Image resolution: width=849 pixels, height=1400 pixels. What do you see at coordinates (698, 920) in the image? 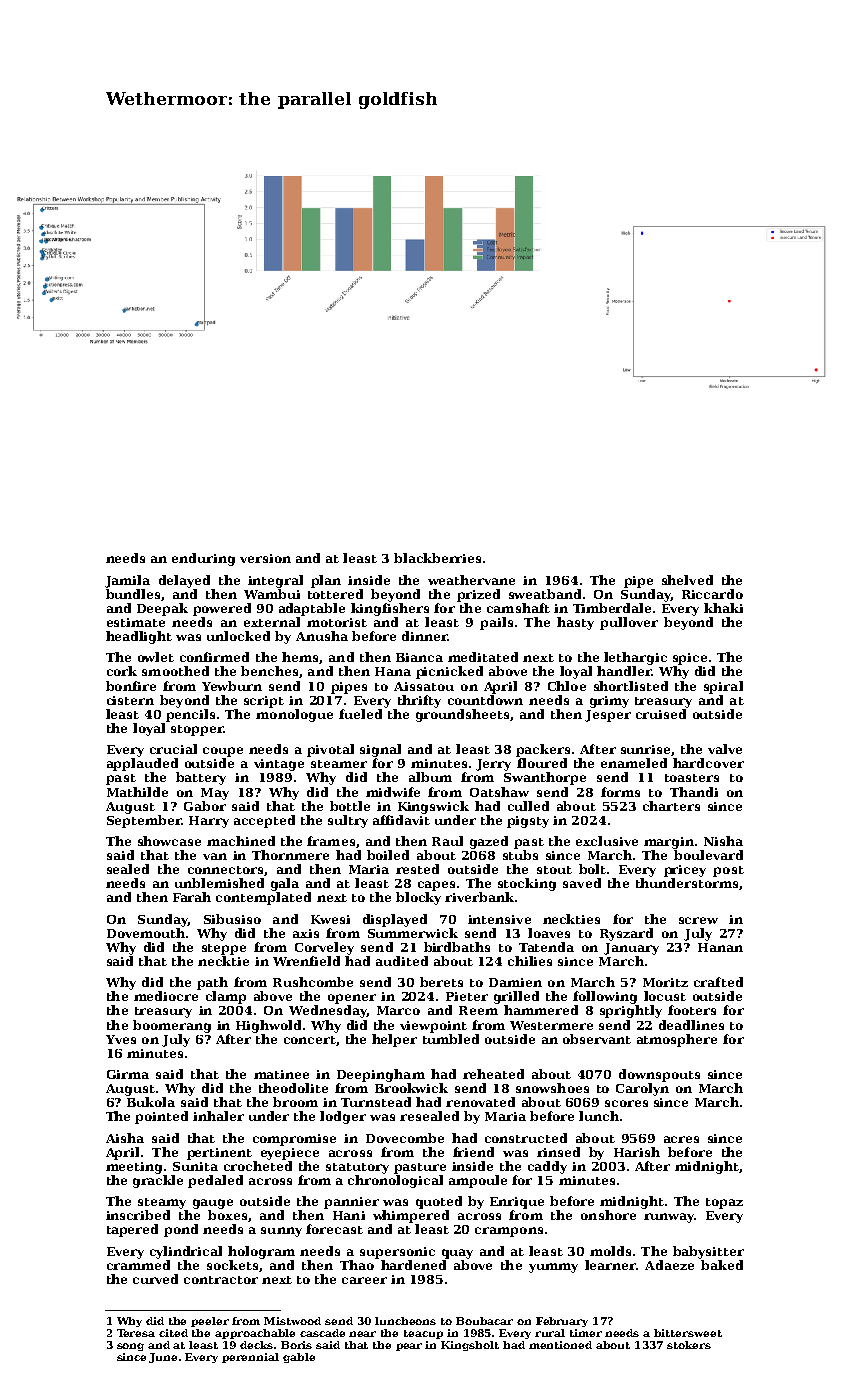
I see `screw` at bounding box center [698, 920].
